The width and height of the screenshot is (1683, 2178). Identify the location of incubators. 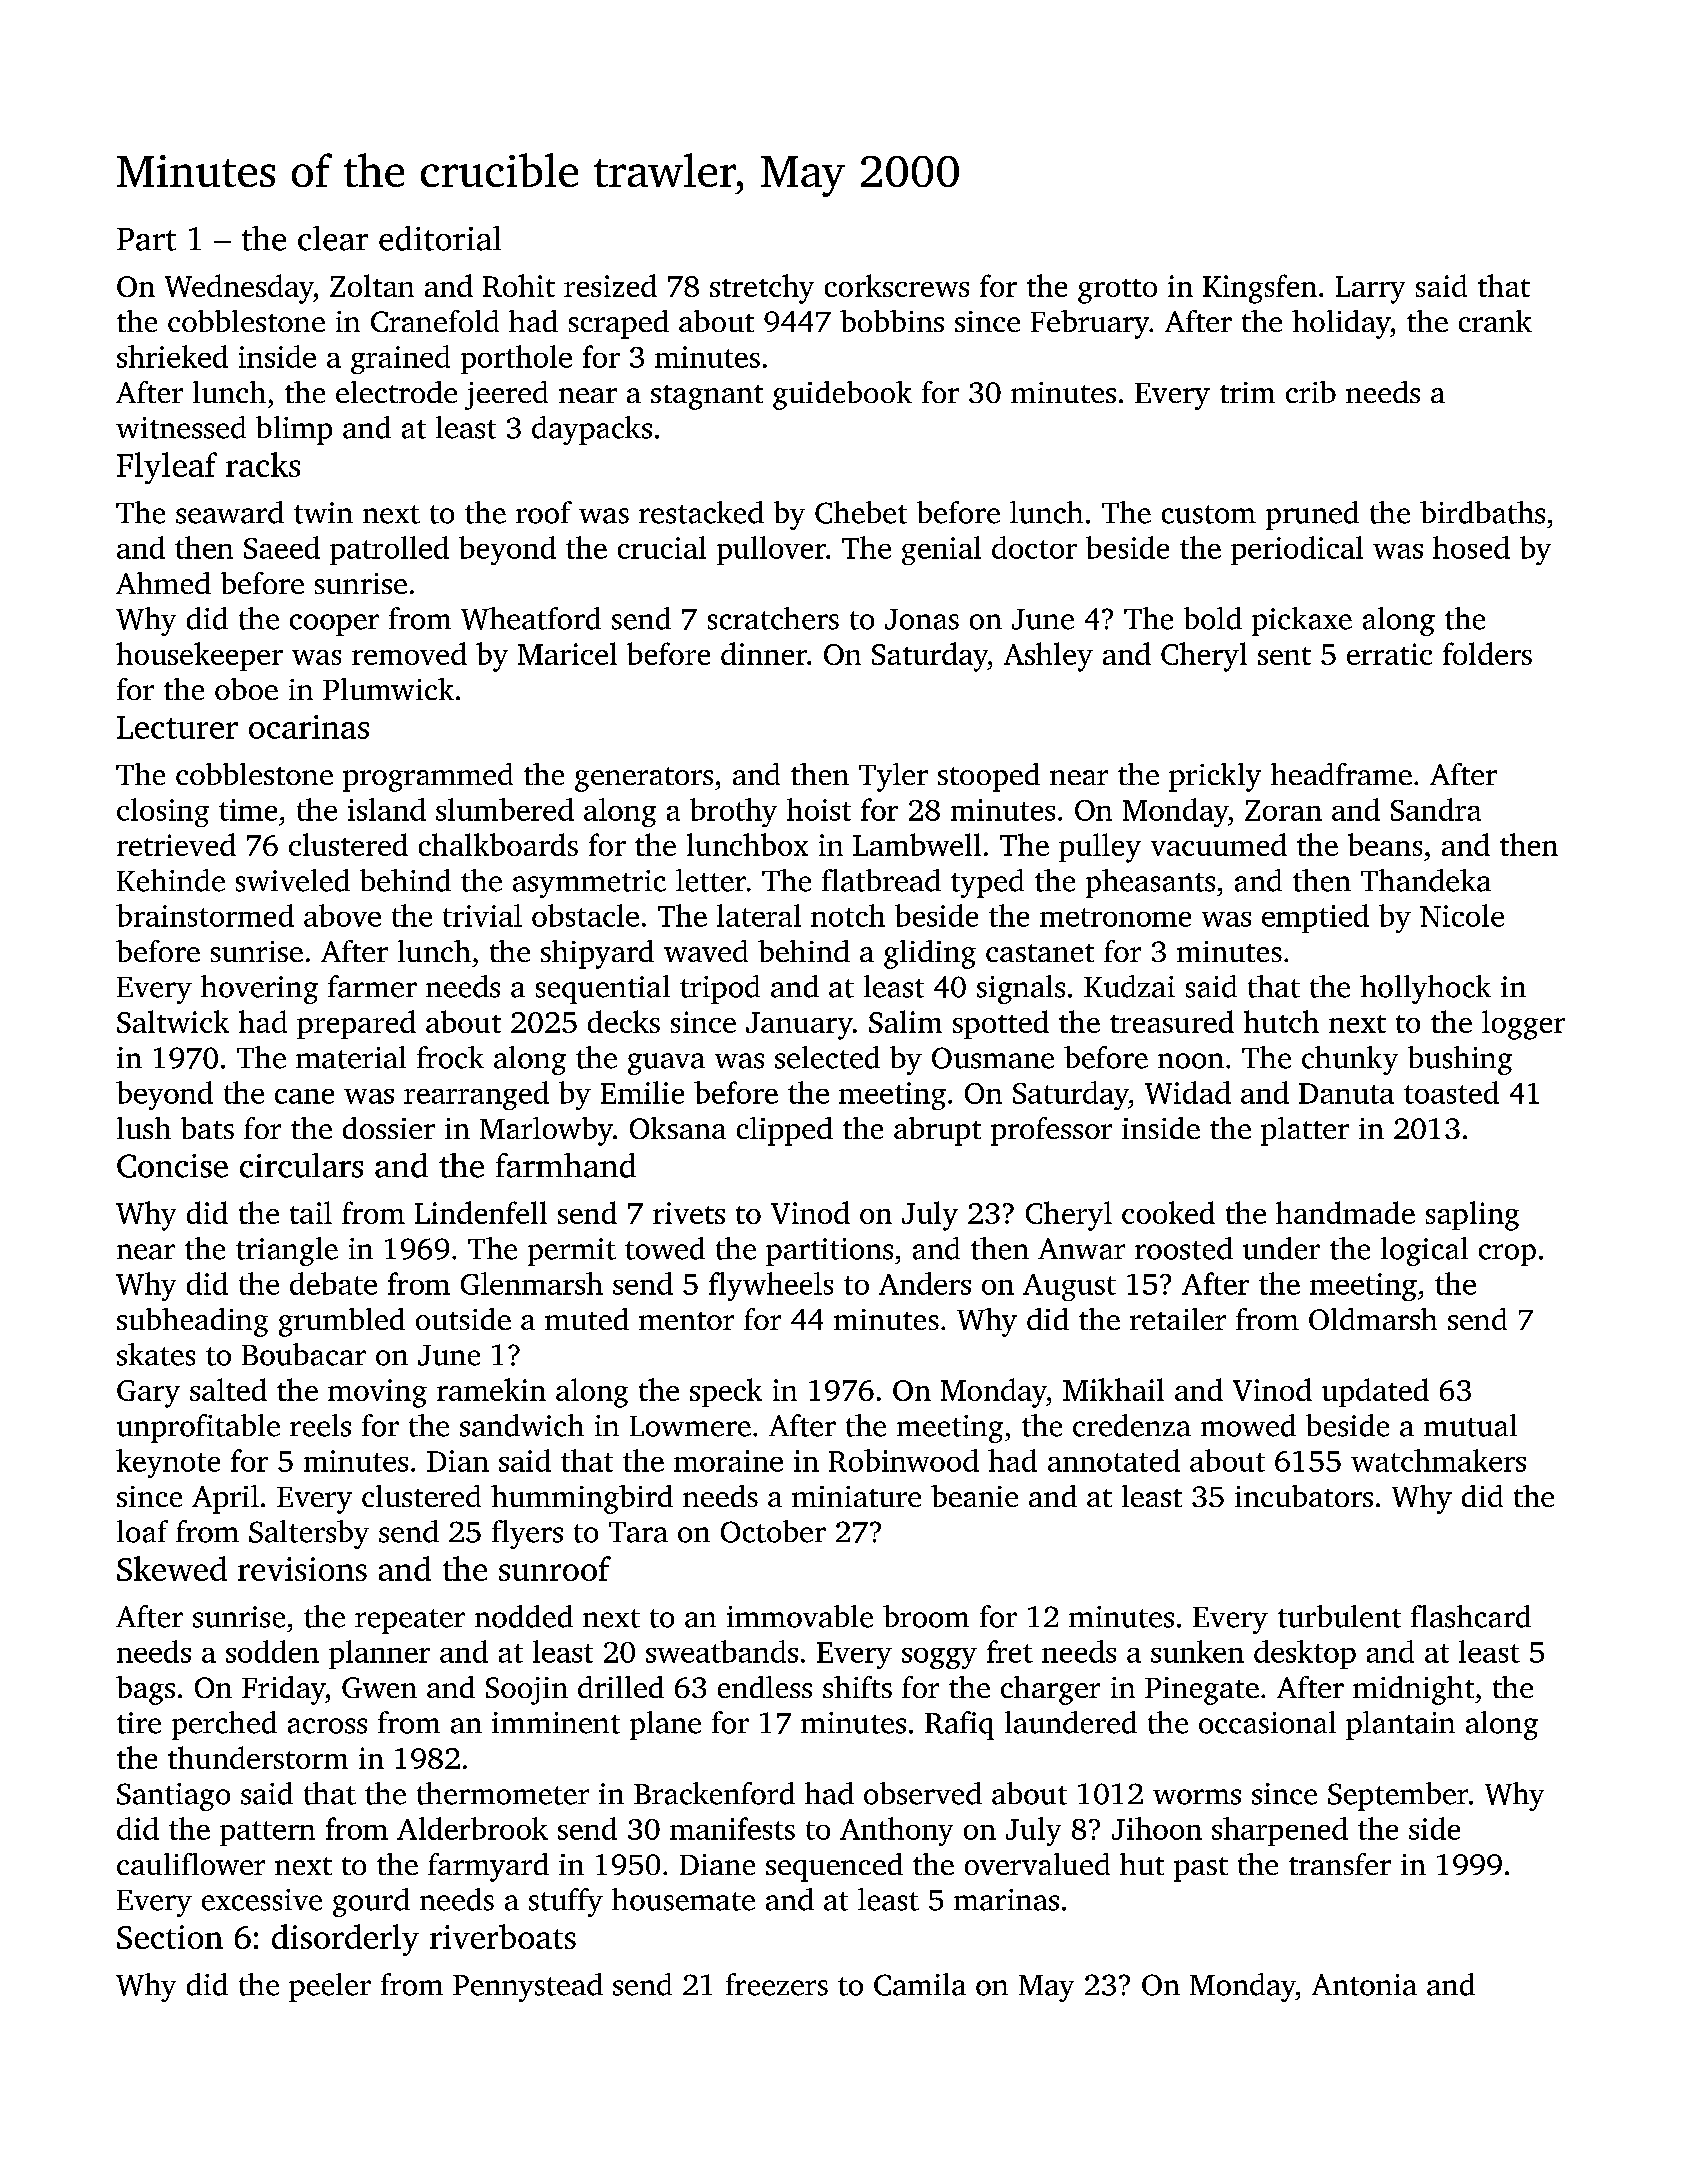
(1304, 1496).
